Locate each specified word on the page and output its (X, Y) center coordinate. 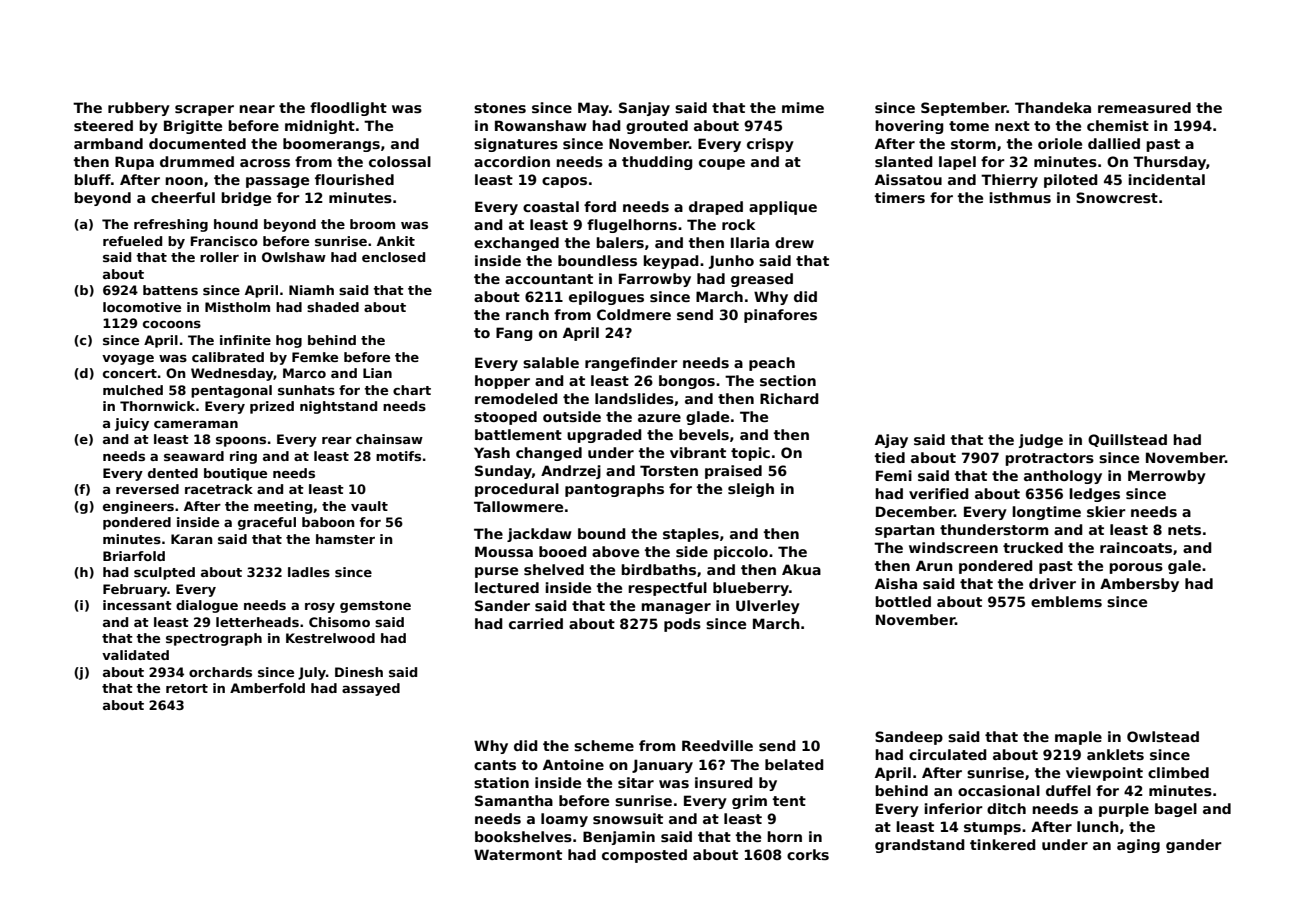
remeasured (1144, 107)
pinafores (780, 316)
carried (536, 623)
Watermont (518, 854)
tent (789, 801)
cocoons (172, 324)
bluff (92, 179)
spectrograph (214, 639)
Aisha (896, 583)
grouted (657, 127)
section (788, 380)
